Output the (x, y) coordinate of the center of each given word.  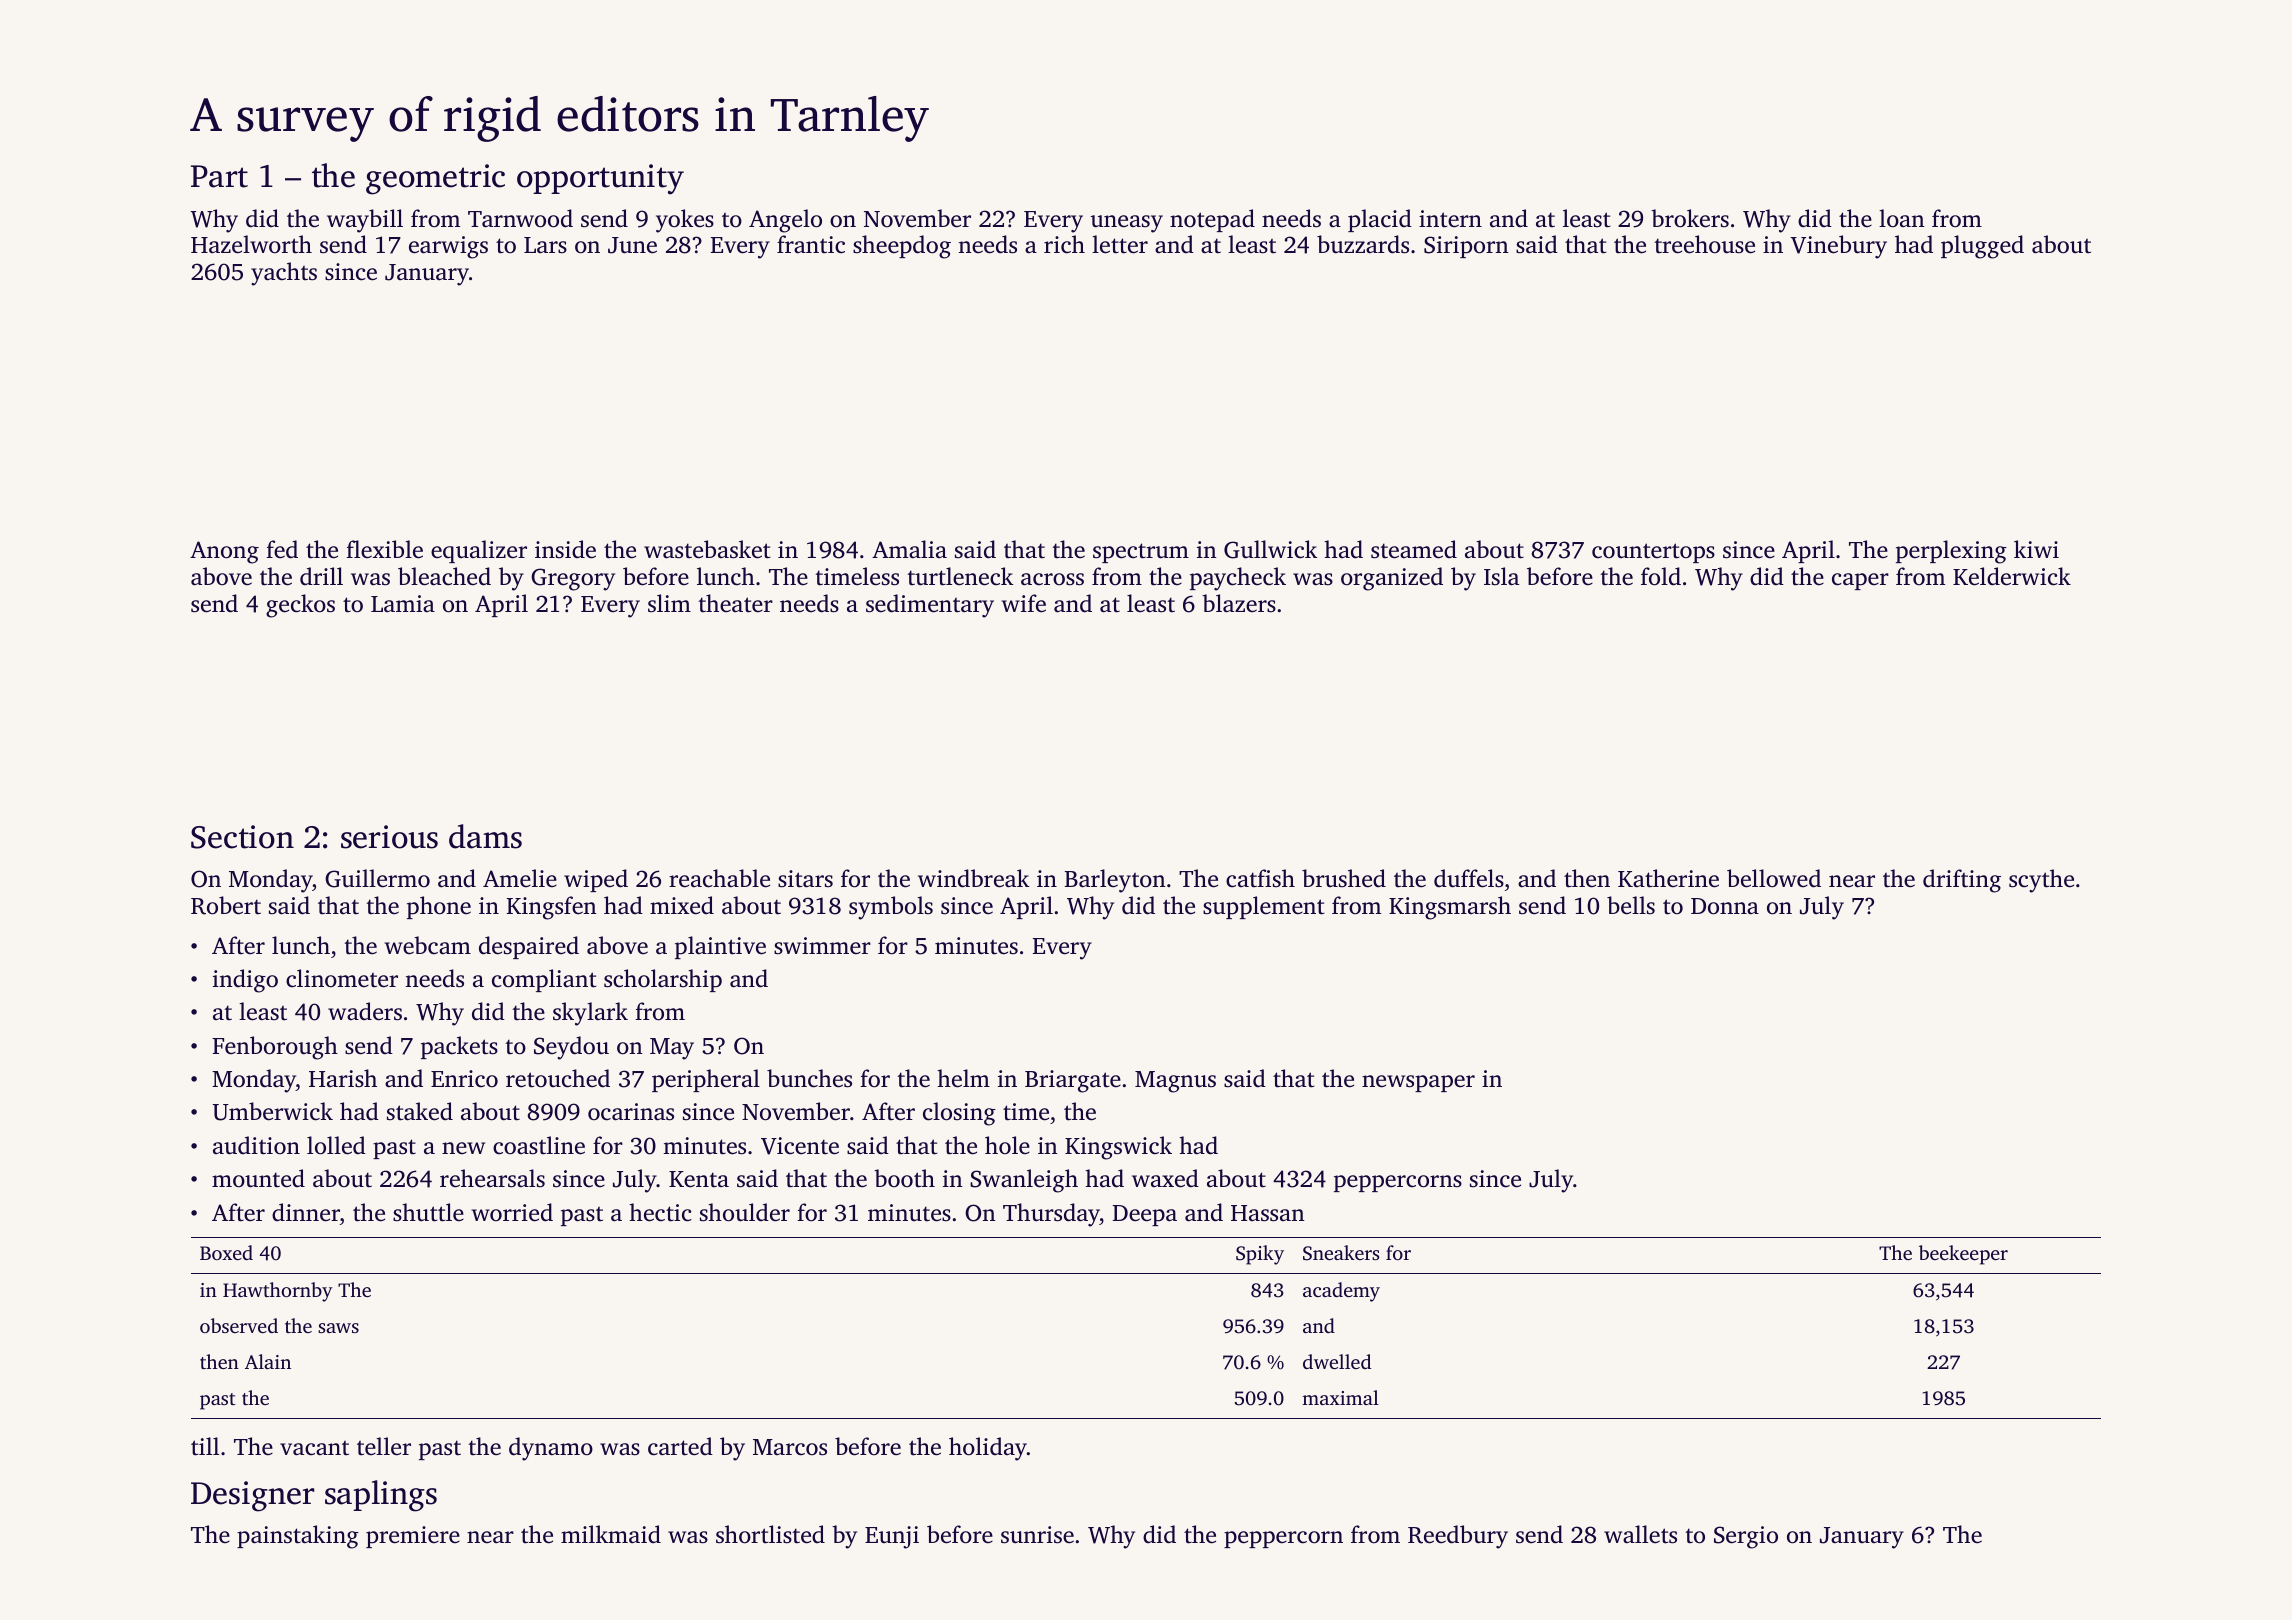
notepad (1212, 220)
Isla (1501, 576)
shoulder (745, 1212)
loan (1902, 218)
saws (338, 1328)
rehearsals (492, 1178)
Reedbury (1458, 1537)
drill (321, 576)
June (632, 245)
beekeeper (1963, 1255)
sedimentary (930, 606)
